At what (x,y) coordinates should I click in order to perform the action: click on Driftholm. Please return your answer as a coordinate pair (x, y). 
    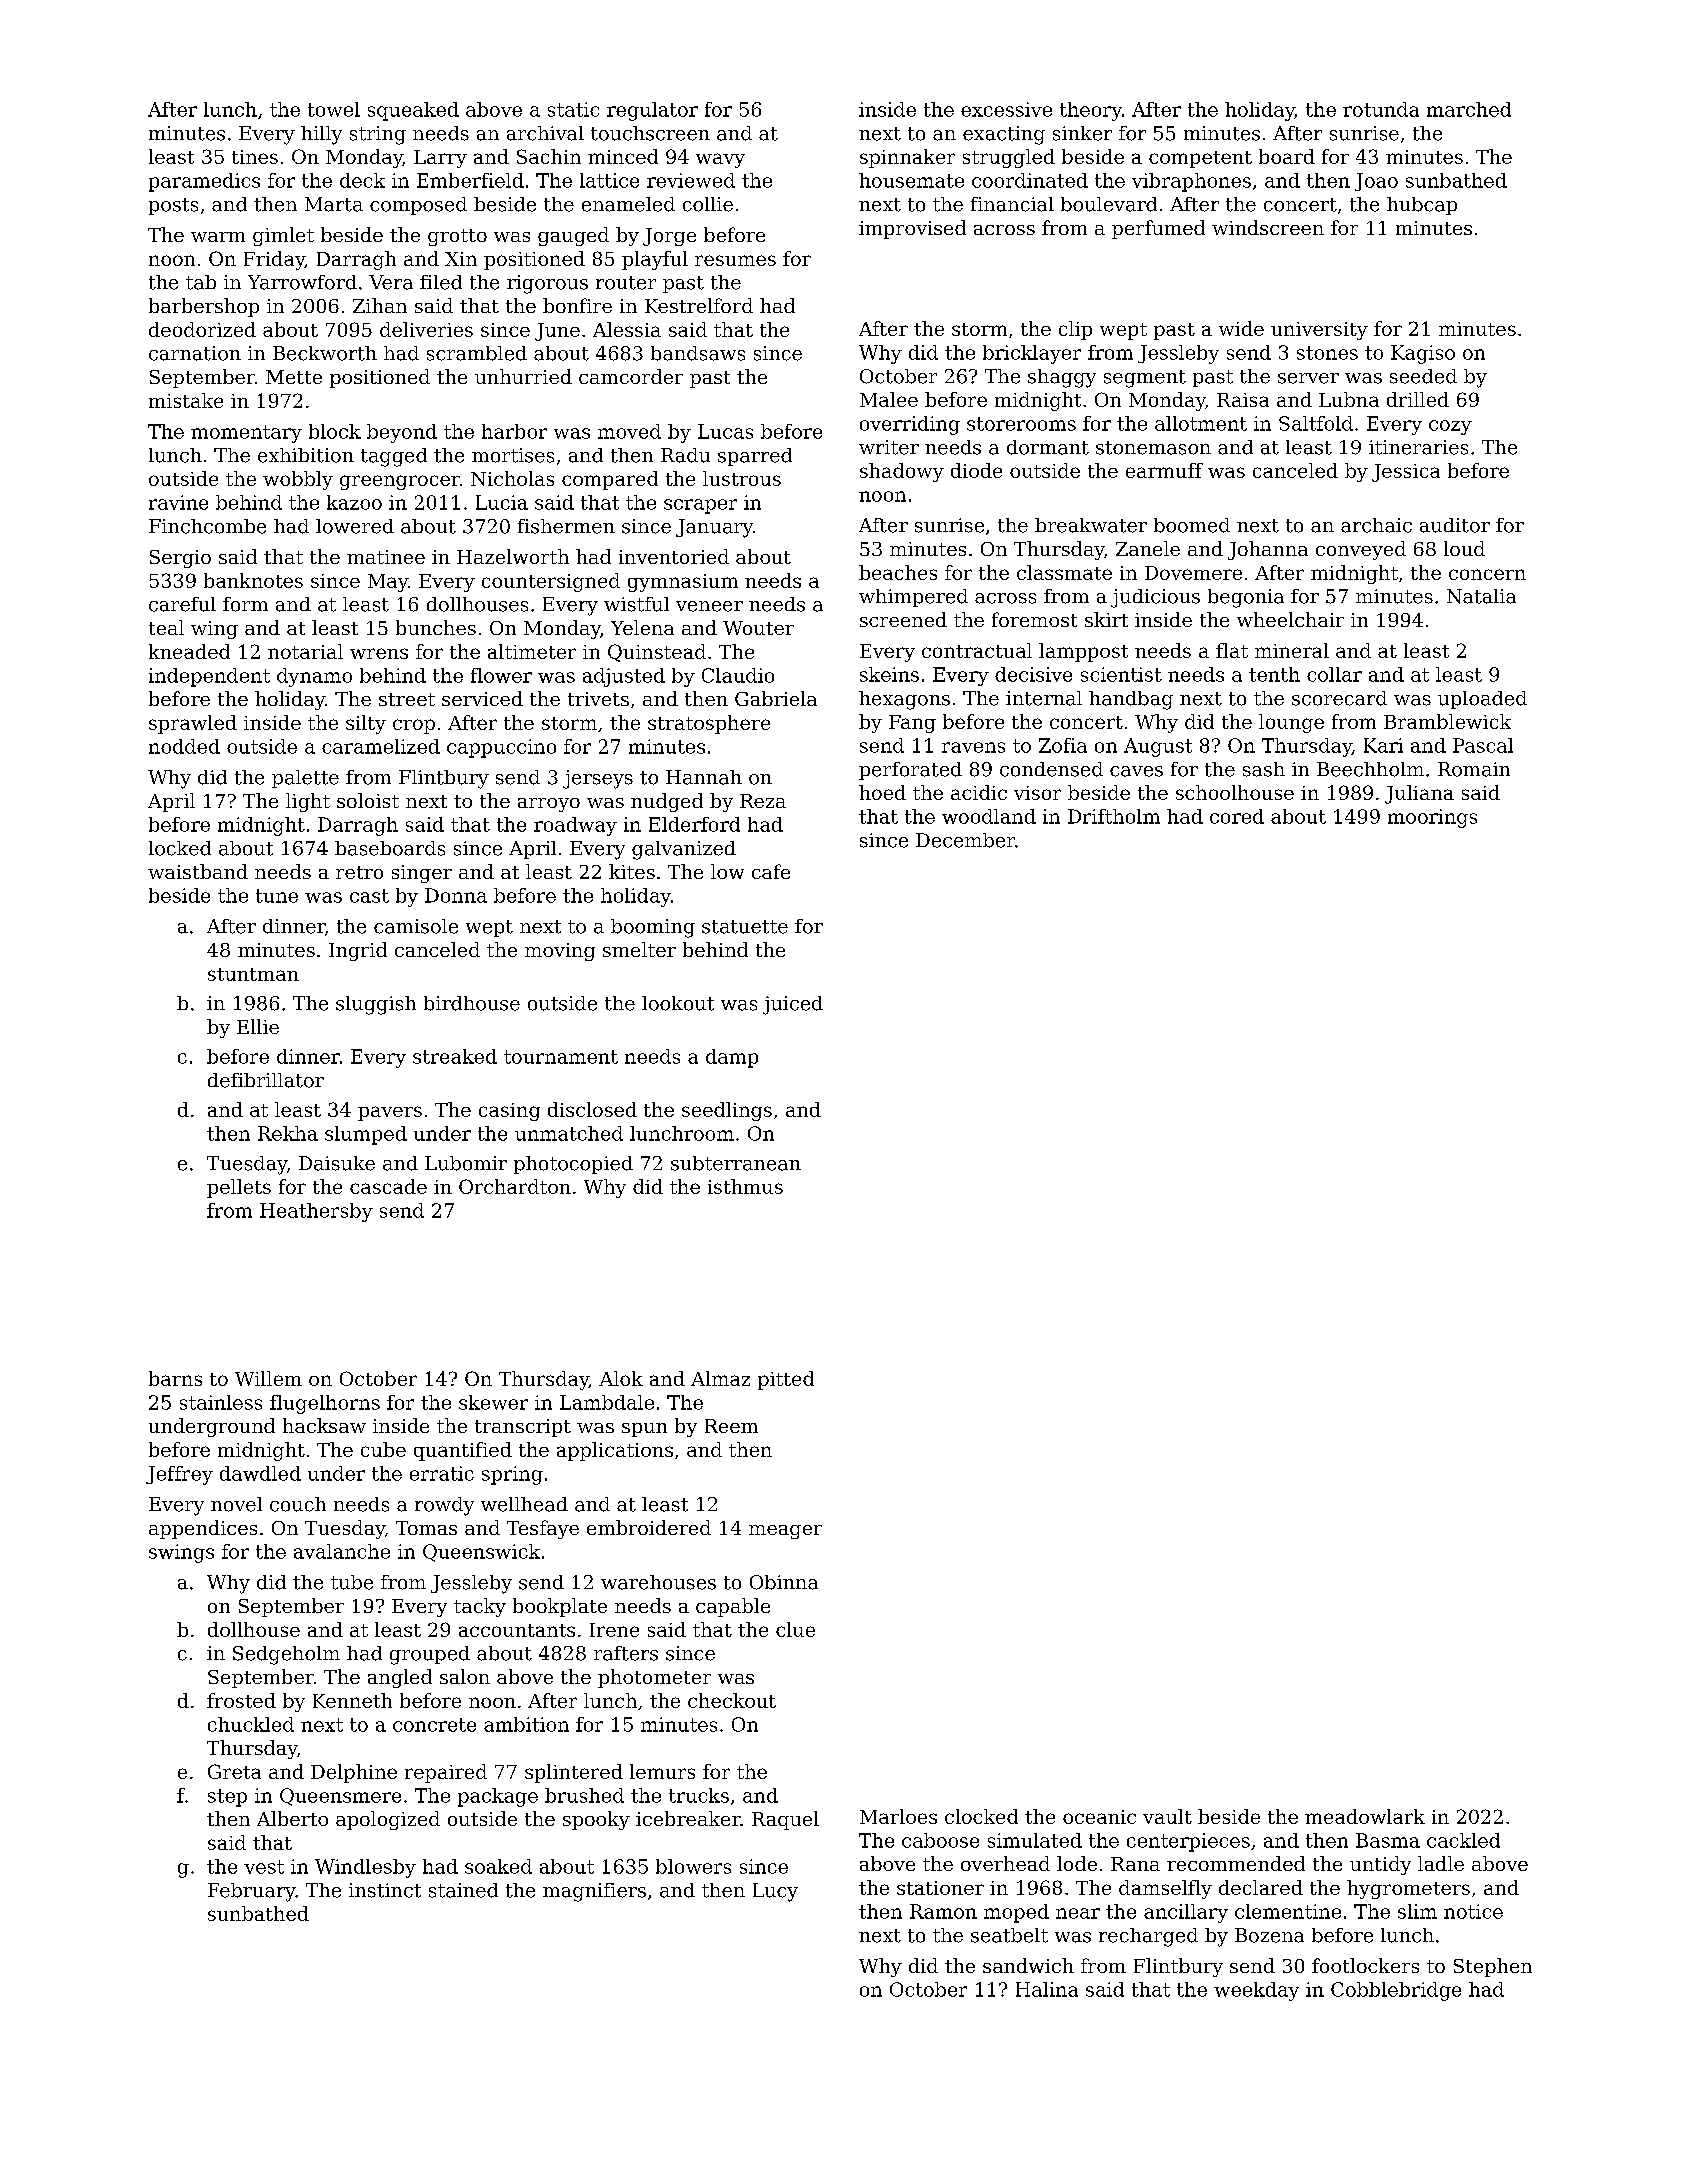
    Looking at the image, I should click on (1114, 816).
